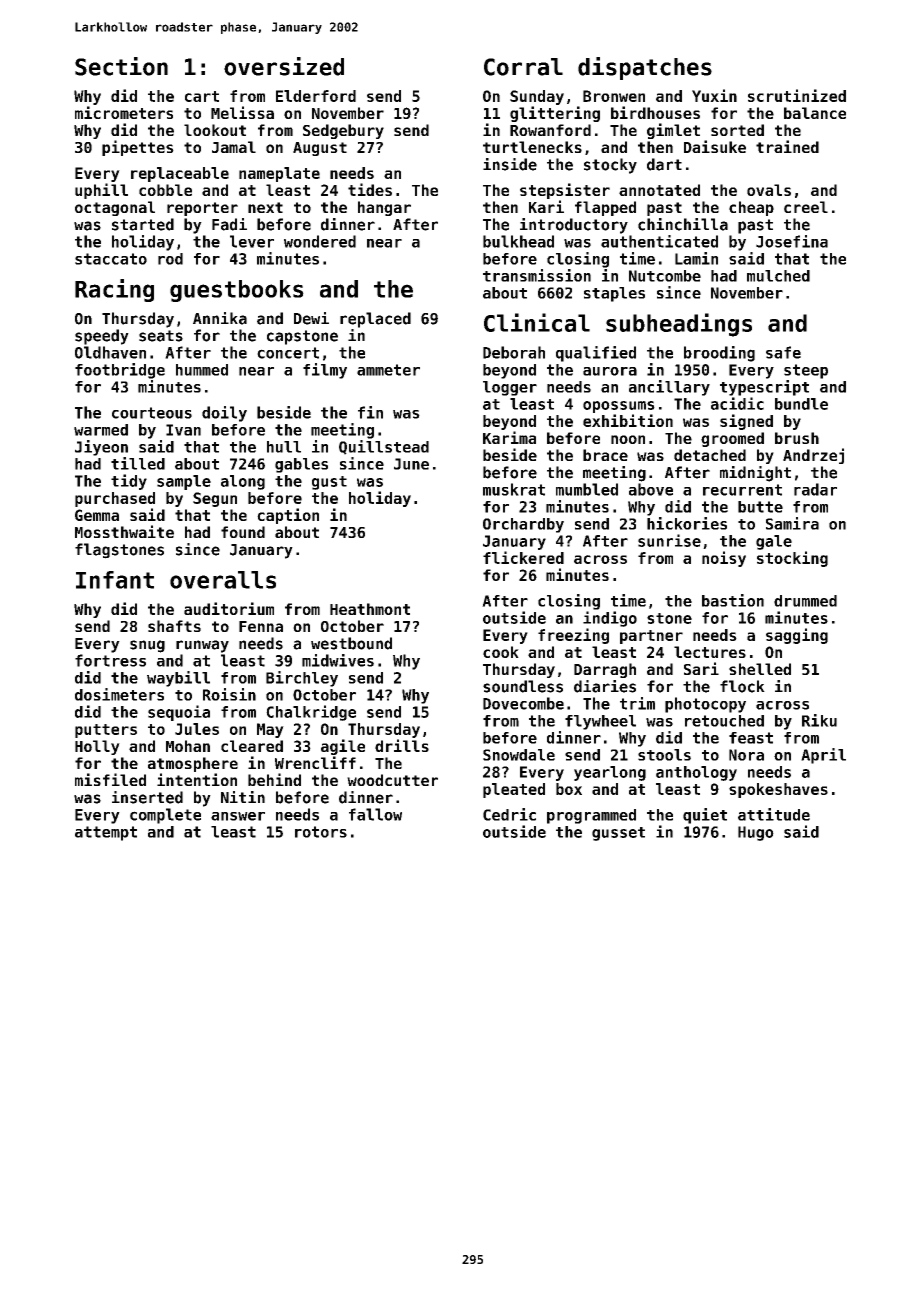  I want to click on soundless, so click(523, 686).
